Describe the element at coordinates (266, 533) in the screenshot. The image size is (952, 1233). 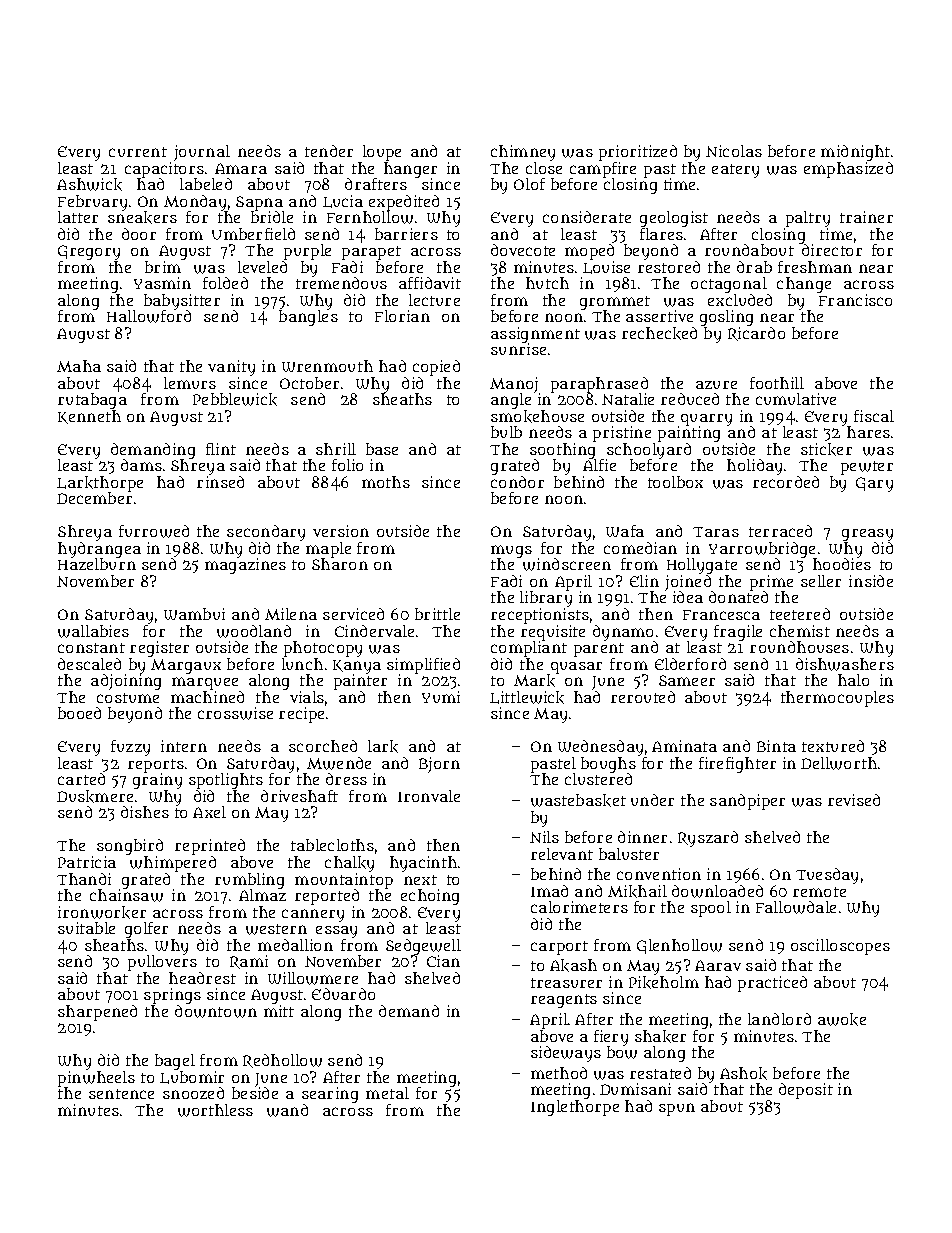
I see `secondary` at that location.
